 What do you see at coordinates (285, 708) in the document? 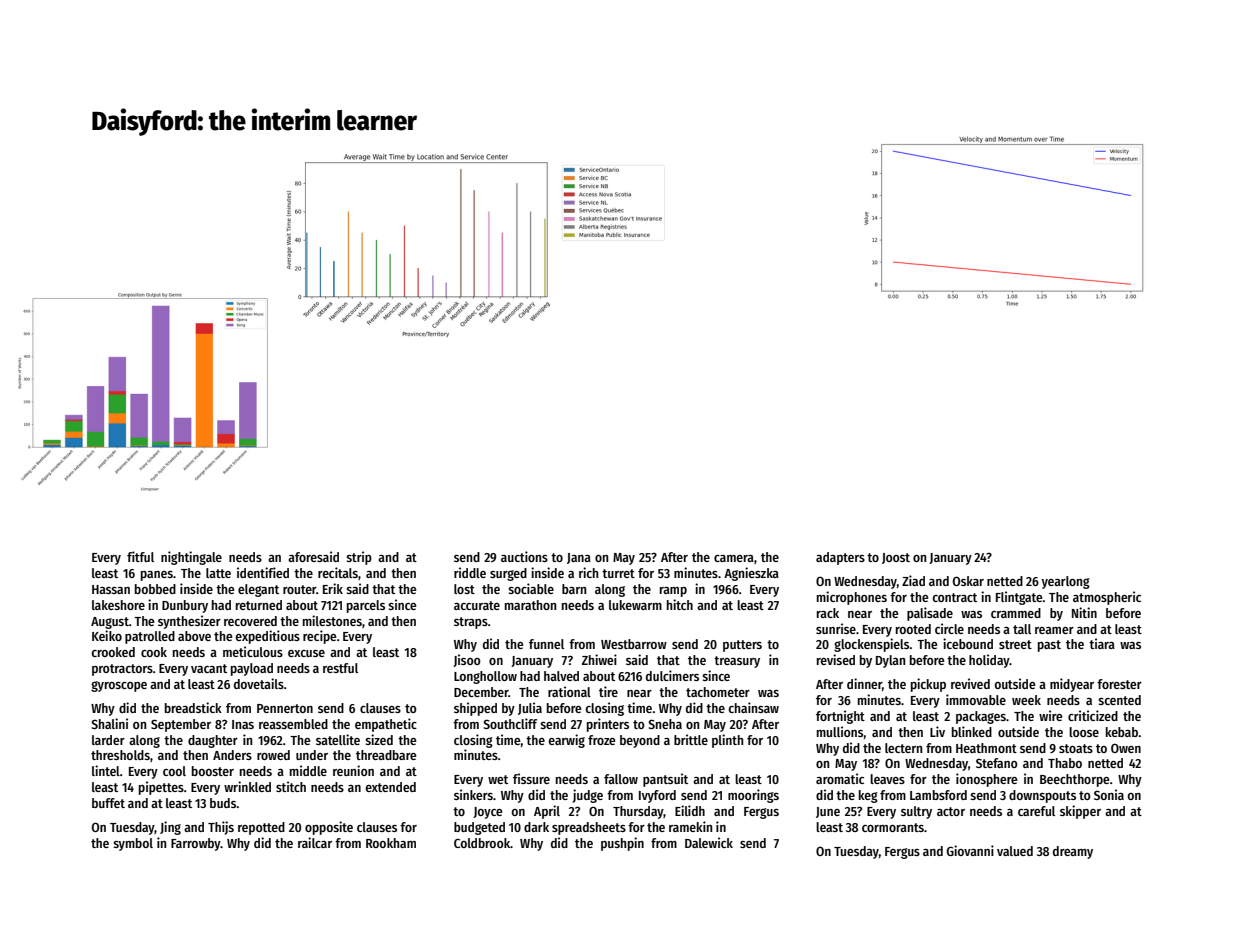
I see `Pennerton` at bounding box center [285, 708].
